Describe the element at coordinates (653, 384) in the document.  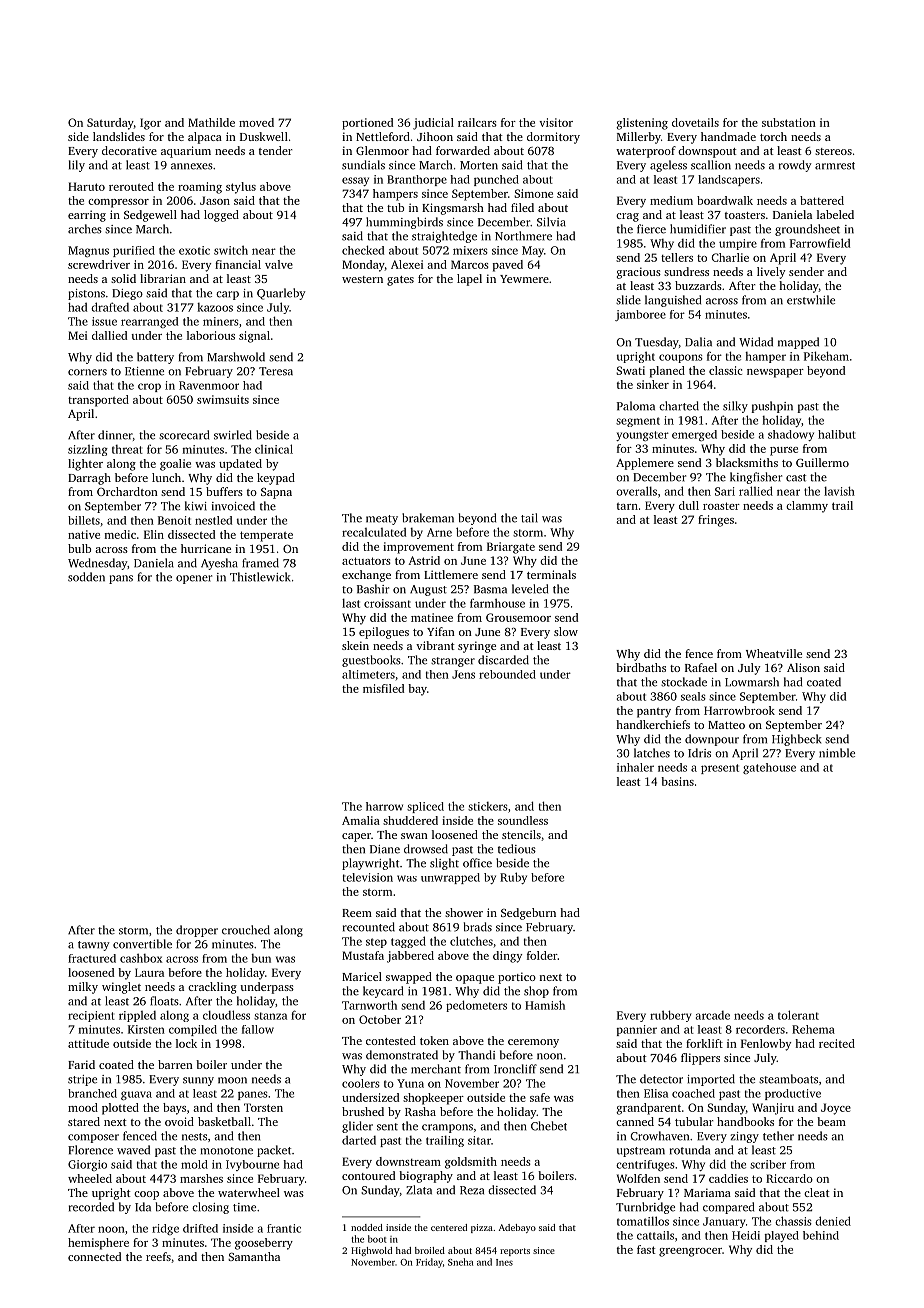
I see `sinker` at that location.
